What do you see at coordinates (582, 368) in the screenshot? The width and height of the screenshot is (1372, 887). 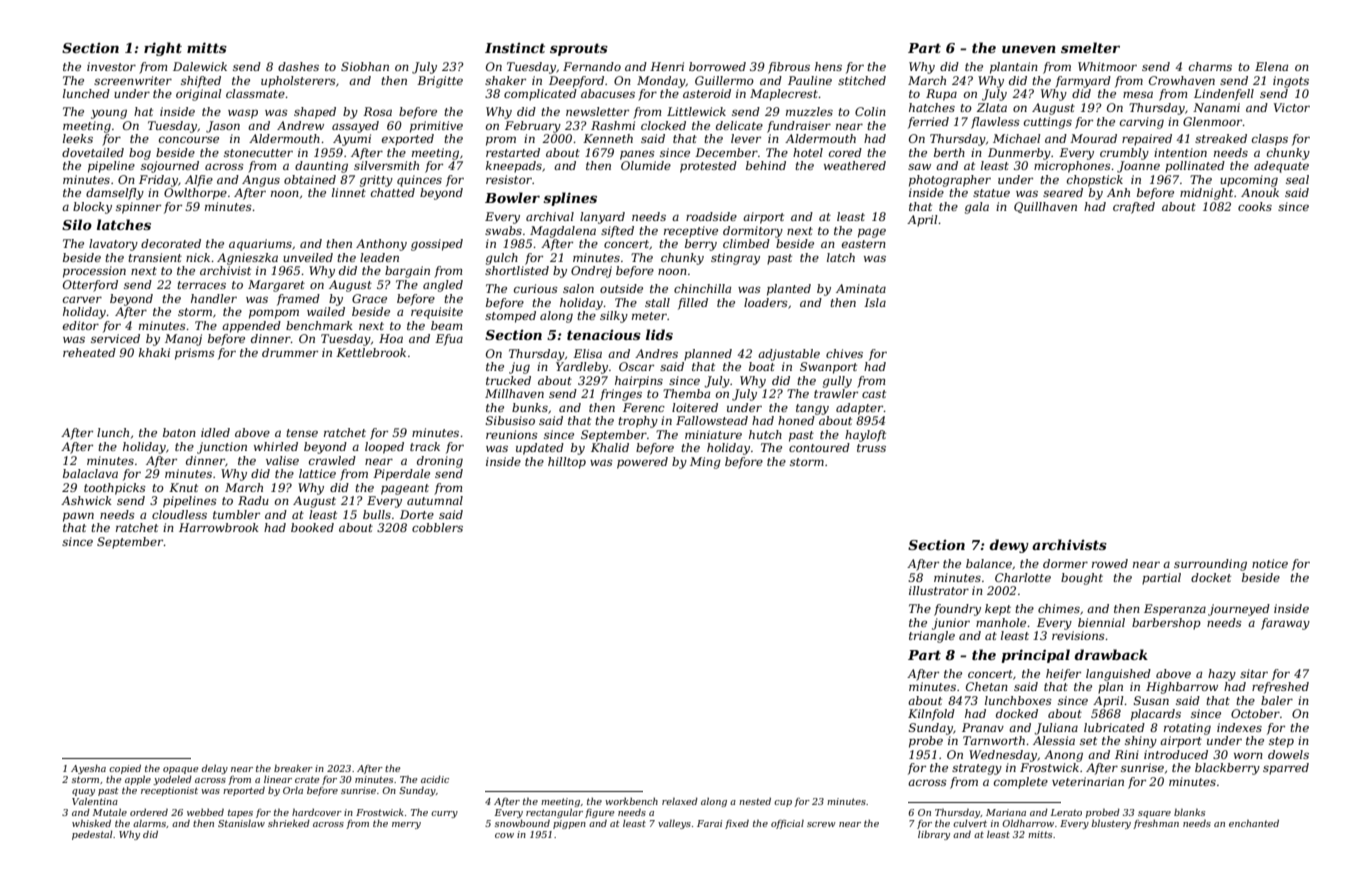 I see `Yardleby` at bounding box center [582, 368].
